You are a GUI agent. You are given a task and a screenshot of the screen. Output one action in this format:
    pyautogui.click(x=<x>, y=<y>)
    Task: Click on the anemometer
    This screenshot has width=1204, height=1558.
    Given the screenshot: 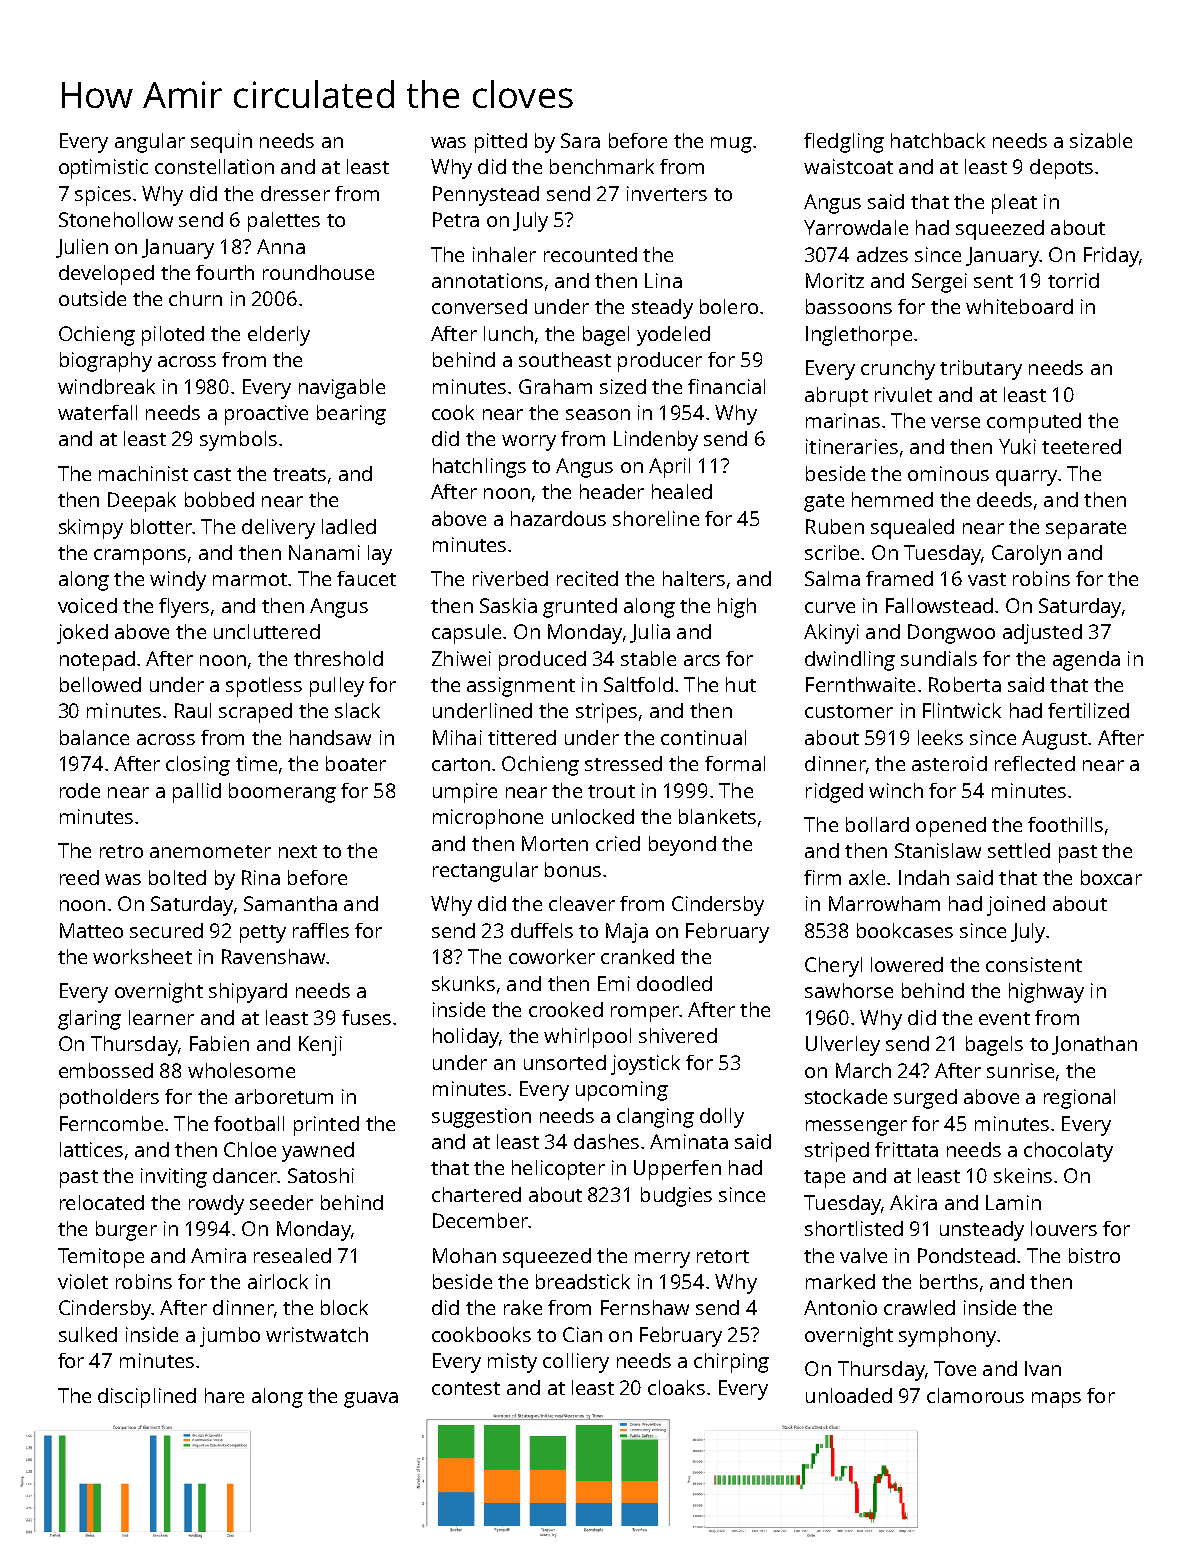 What is the action you would take?
    pyautogui.click(x=210, y=851)
